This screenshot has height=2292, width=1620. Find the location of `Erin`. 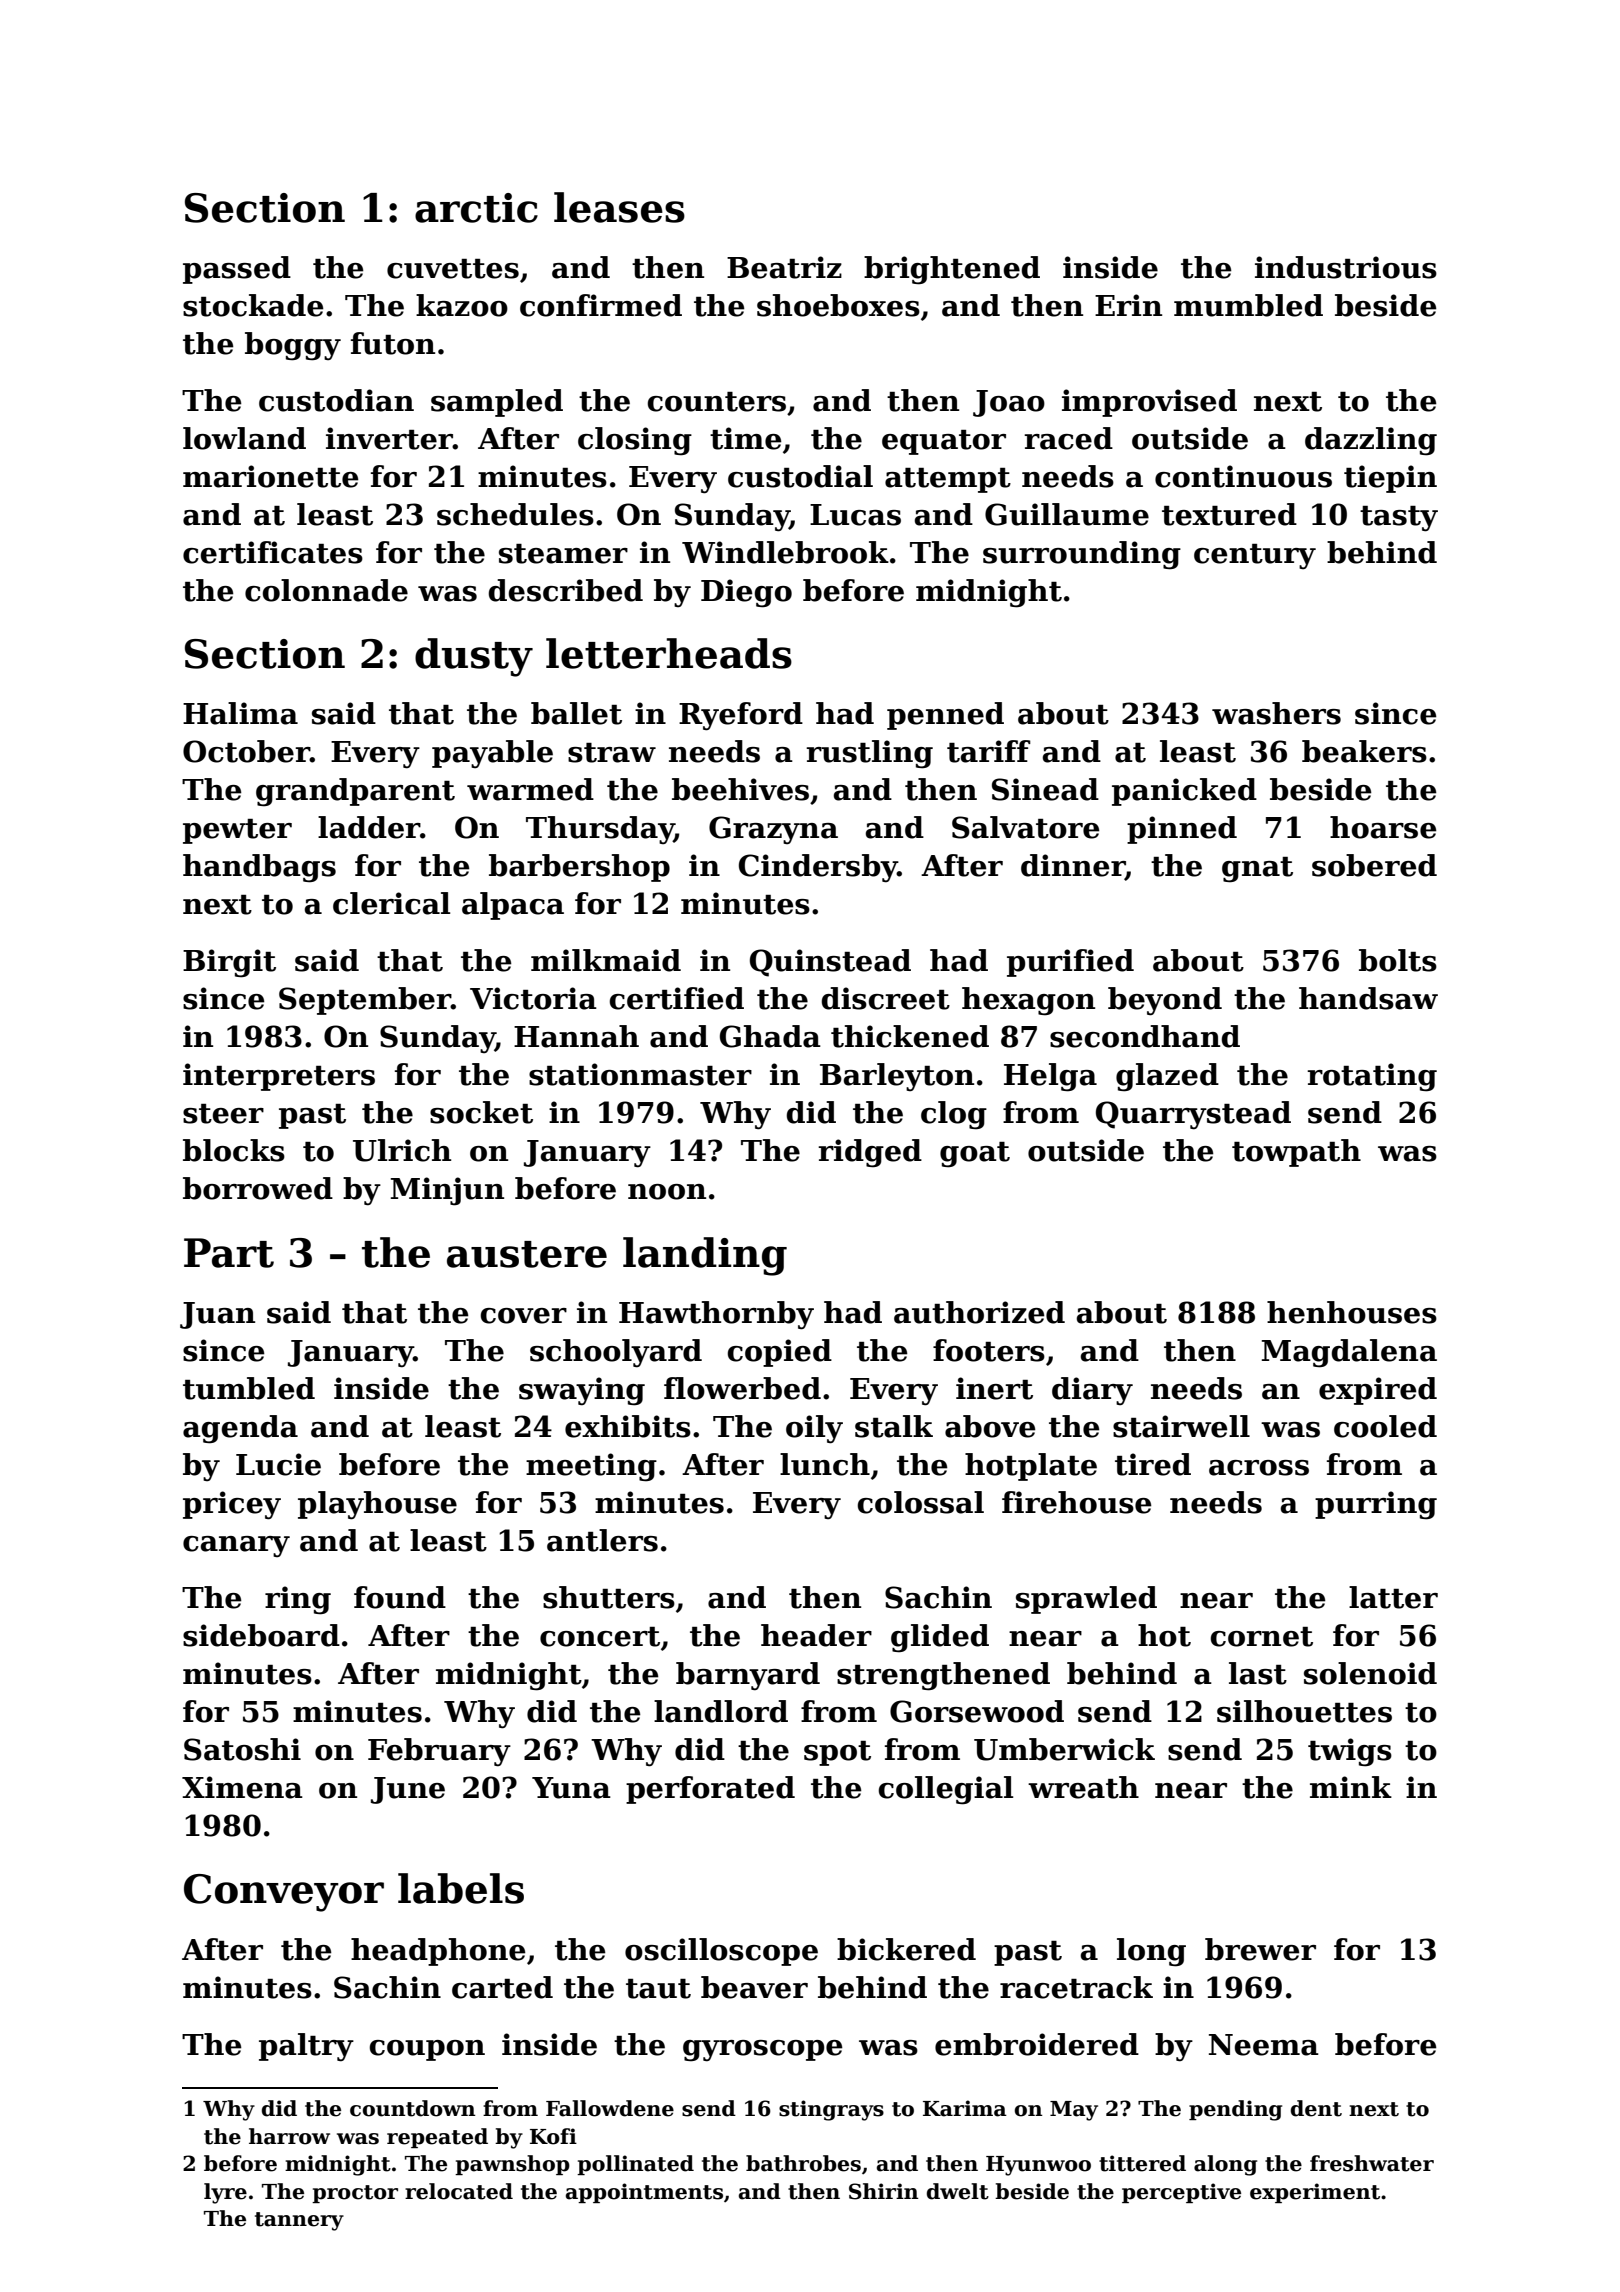

Erin is located at coordinates (1128, 305).
